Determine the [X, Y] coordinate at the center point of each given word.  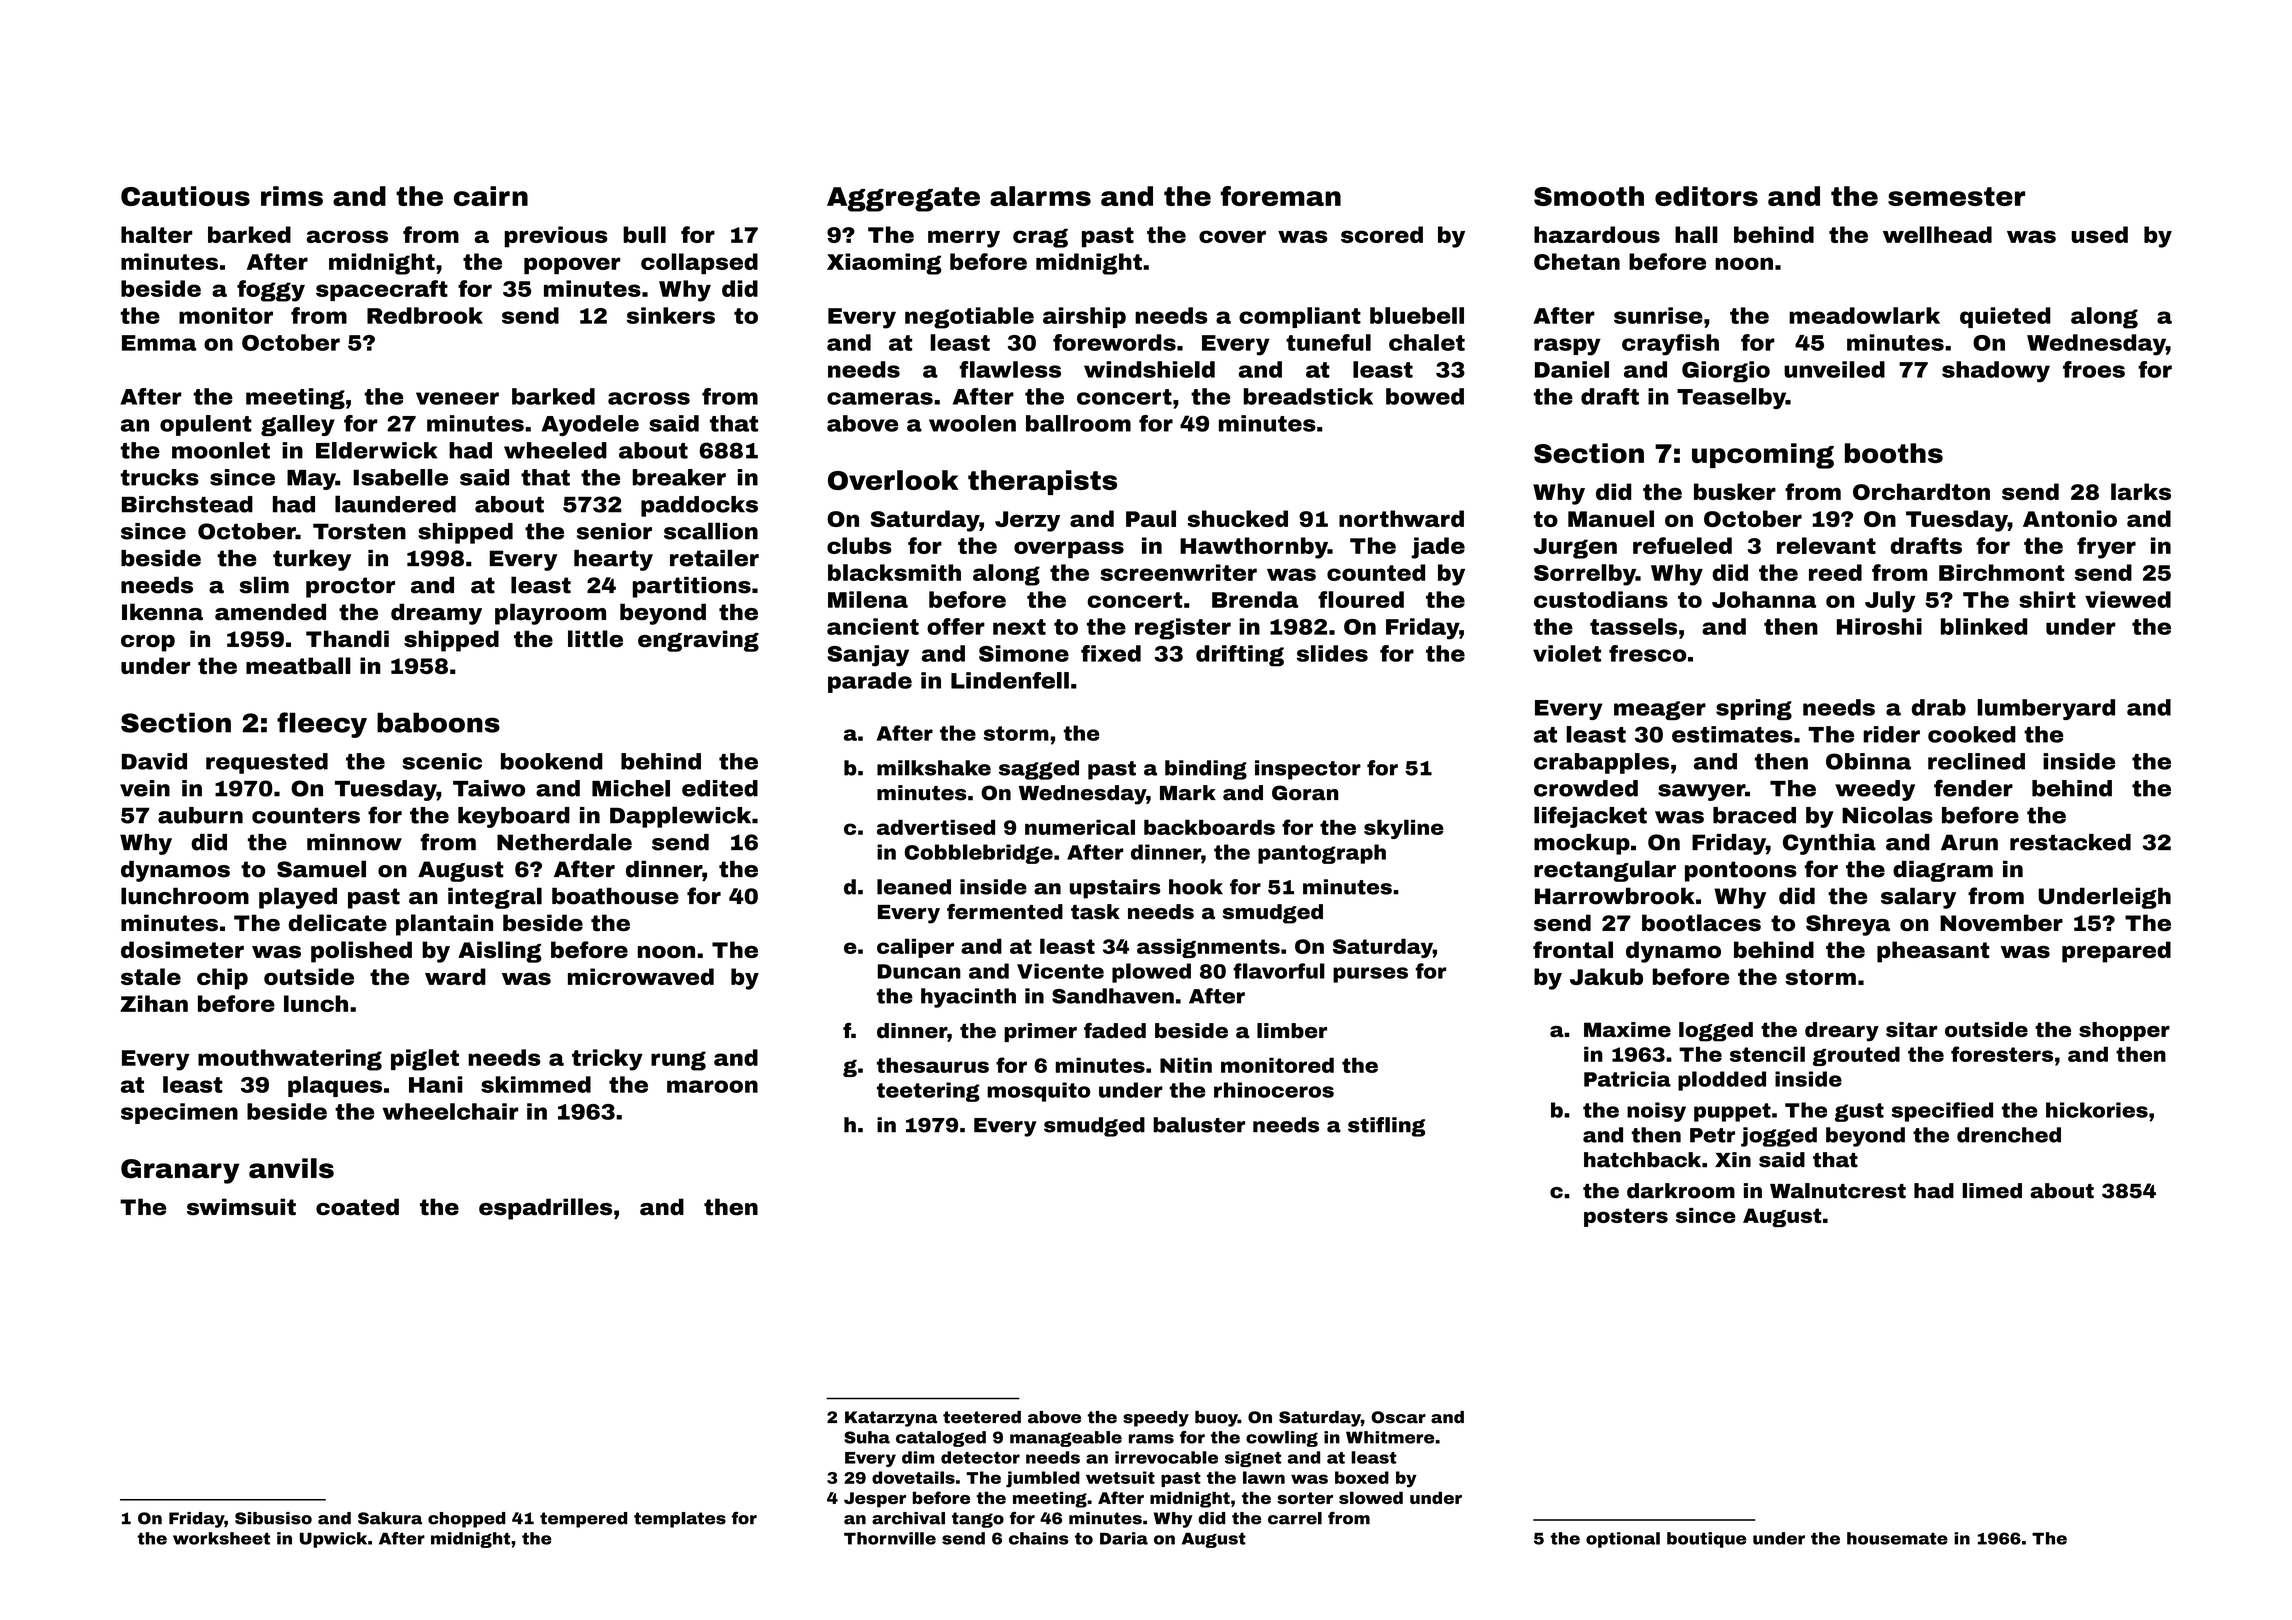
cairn [491, 196]
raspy [1567, 347]
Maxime [1627, 1029]
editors [1706, 196]
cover [1232, 236]
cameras [880, 398]
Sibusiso [273, 1518]
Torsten [359, 531]
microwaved [641, 976]
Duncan [919, 971]
